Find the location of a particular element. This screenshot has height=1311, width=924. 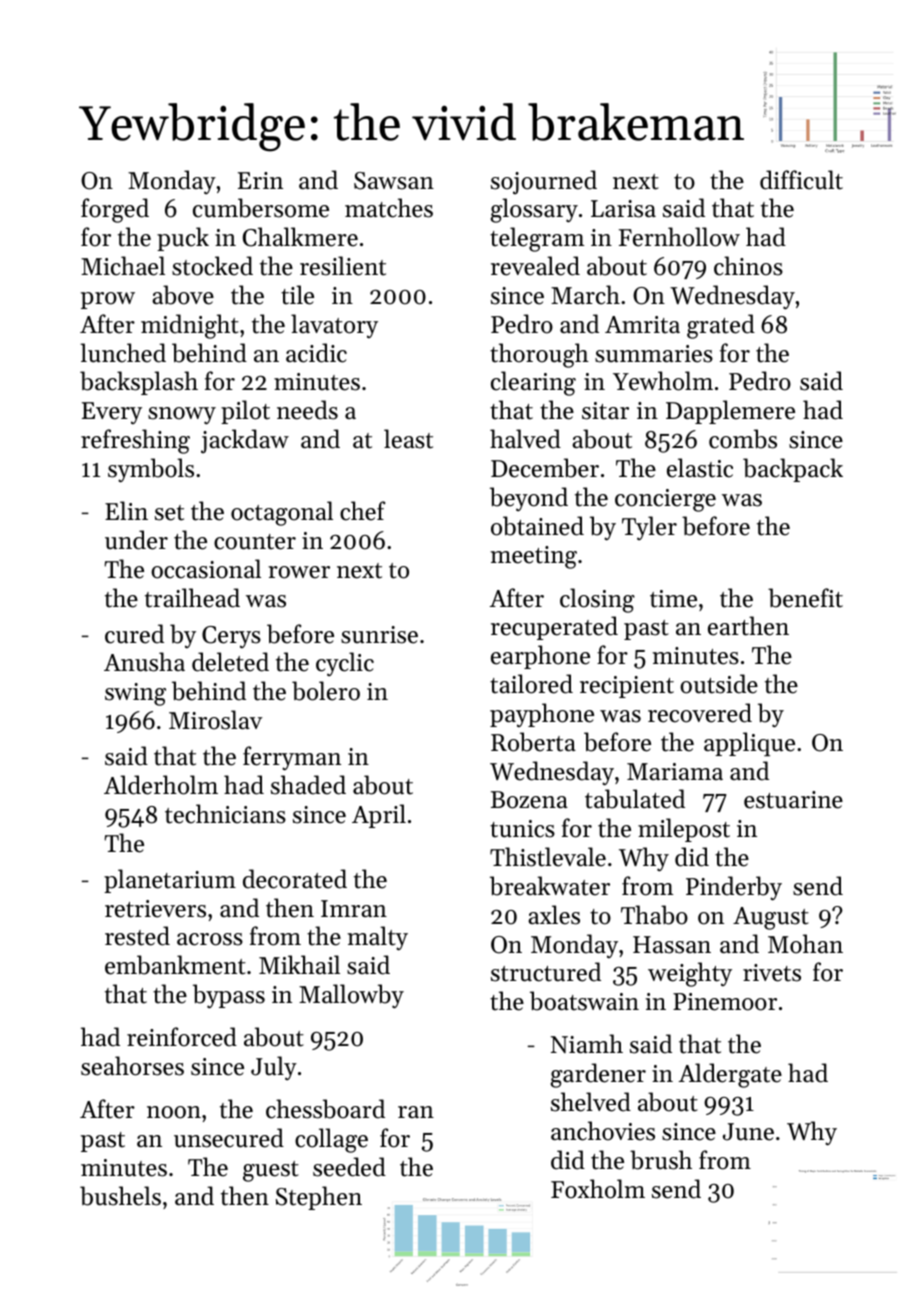

grated is located at coordinates (721, 326).
